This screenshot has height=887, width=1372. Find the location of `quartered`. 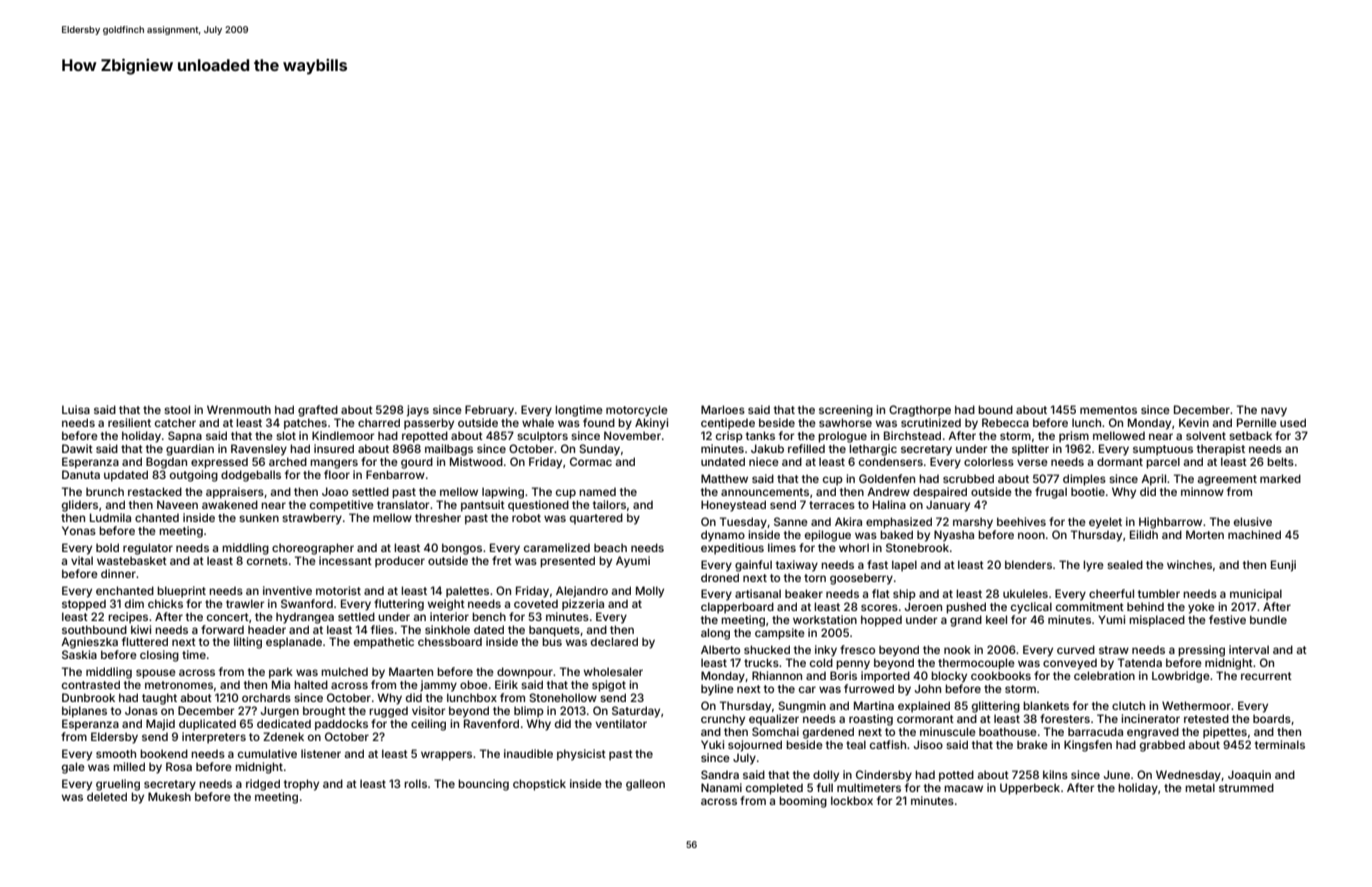

quartered is located at coordinates (596, 518).
